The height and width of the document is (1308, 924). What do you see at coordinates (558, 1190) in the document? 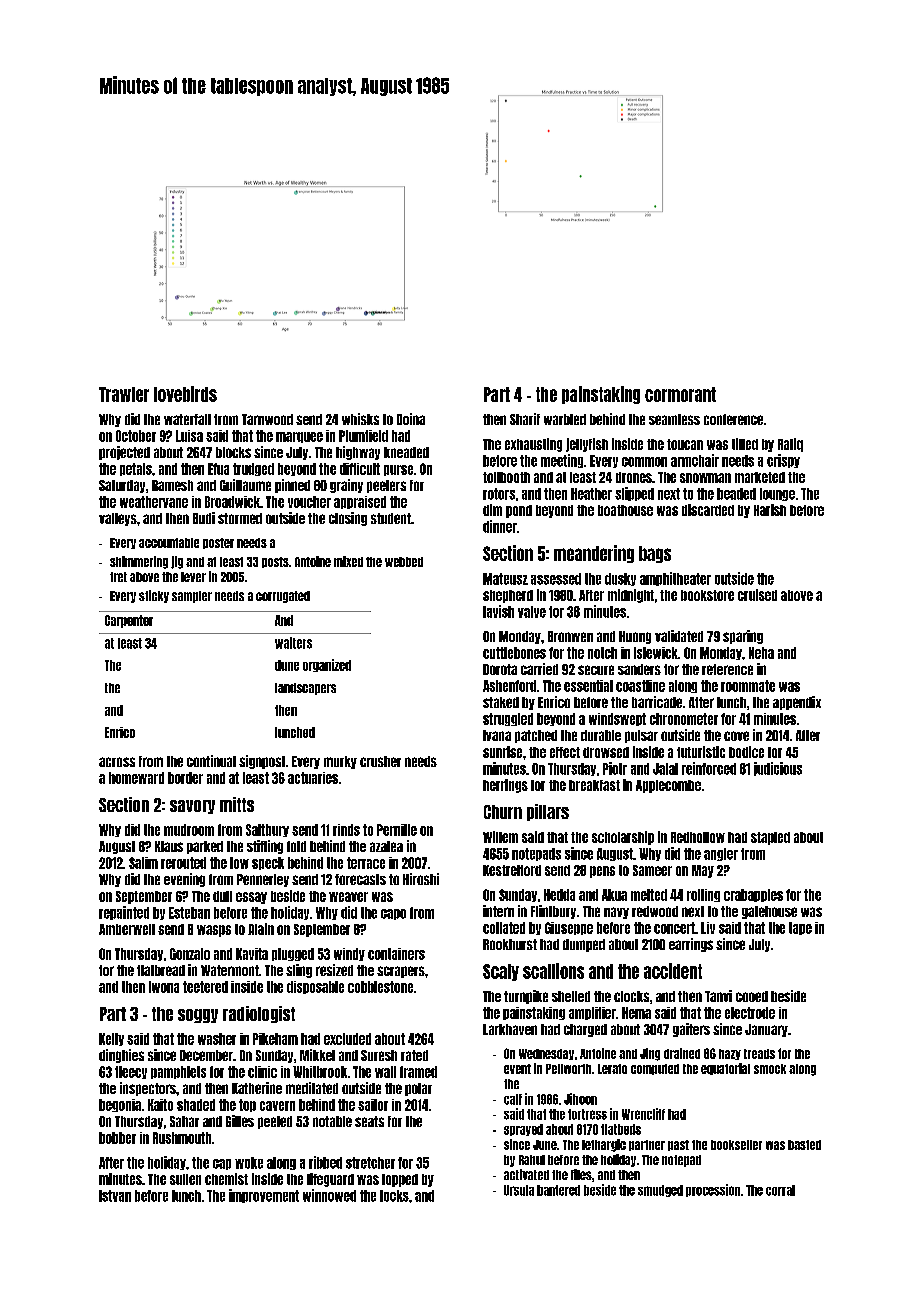
I see `bantered` at bounding box center [558, 1190].
